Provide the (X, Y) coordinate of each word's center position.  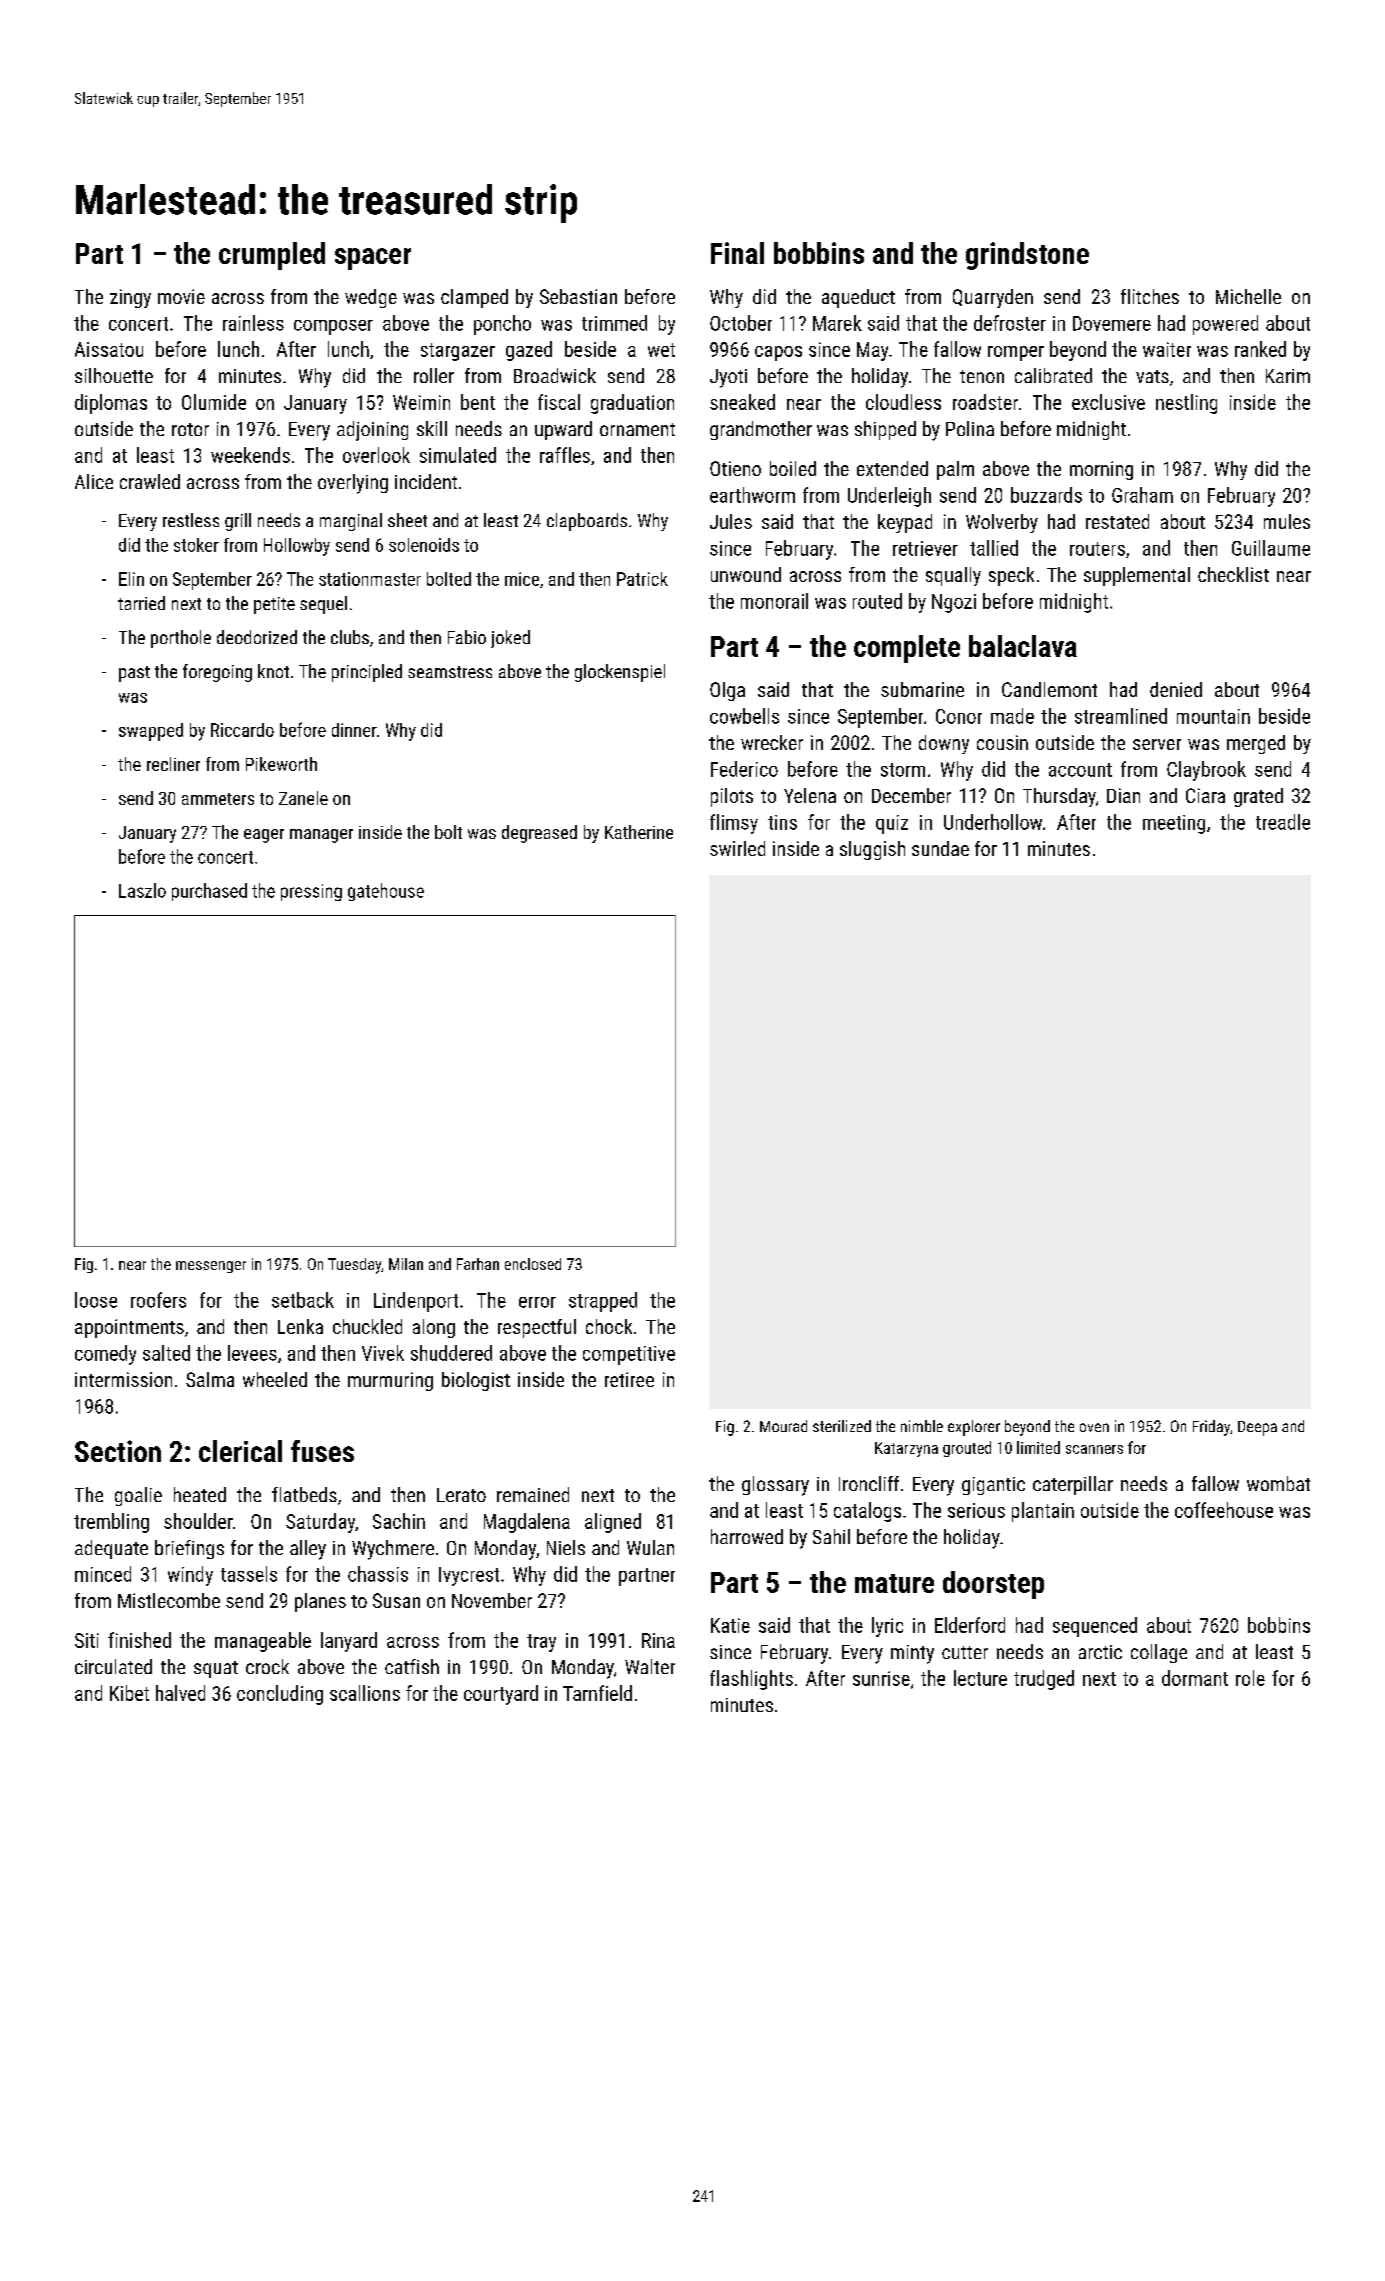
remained (533, 1494)
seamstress (450, 672)
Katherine (639, 832)
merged (1256, 744)
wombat (1278, 1483)
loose (96, 1300)
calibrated (1053, 375)
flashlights (751, 1680)
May (872, 351)
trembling (111, 1523)
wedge (371, 298)
